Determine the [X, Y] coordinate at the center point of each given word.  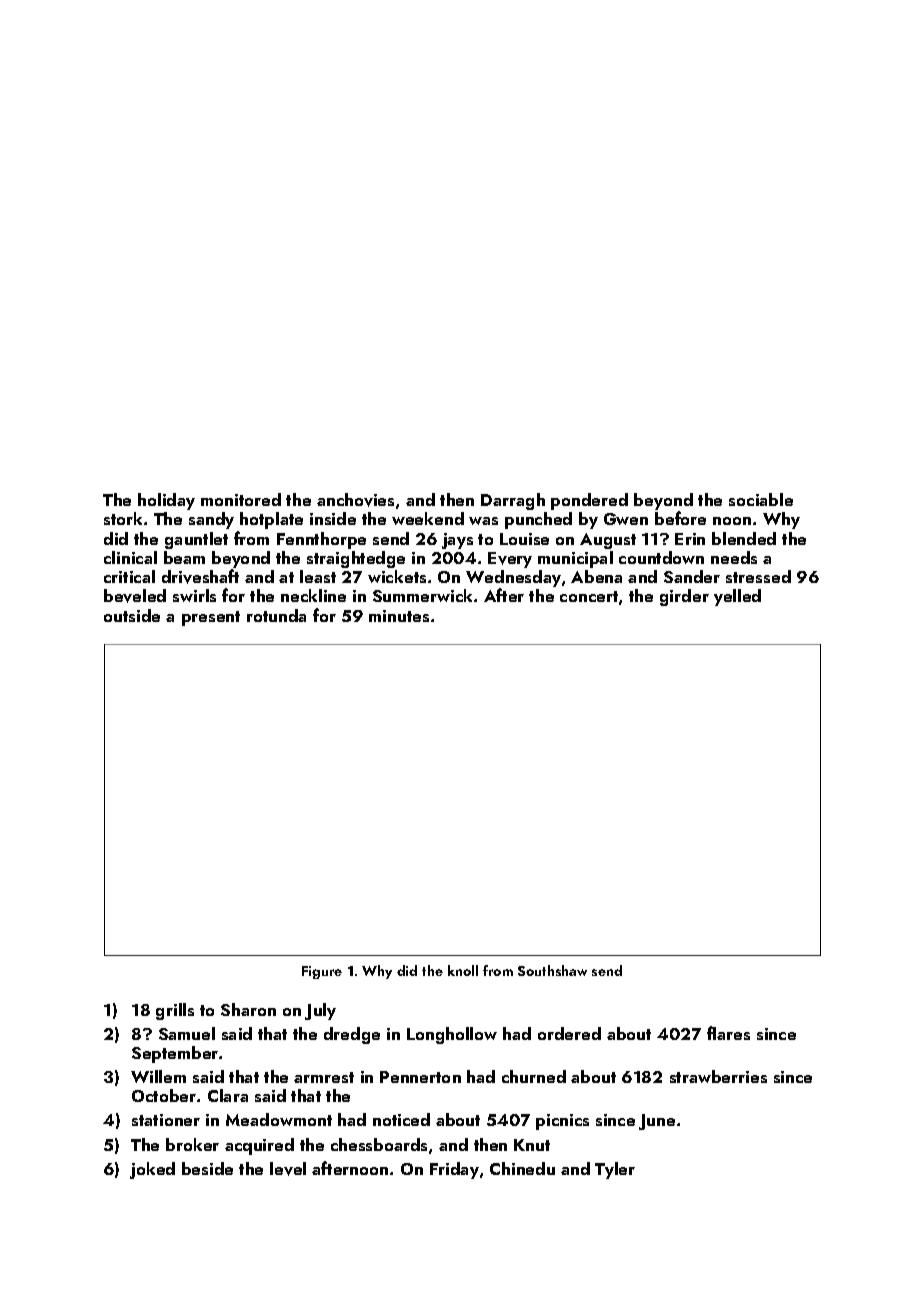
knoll [463, 970]
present [211, 618]
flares [728, 1033]
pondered [589, 501]
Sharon [248, 1009]
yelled [737, 597]
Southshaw [552, 970]
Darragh [513, 501]
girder [684, 597]
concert [589, 596]
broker [192, 1144]
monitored [241, 499]
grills [175, 1011]
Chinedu [522, 1168]
